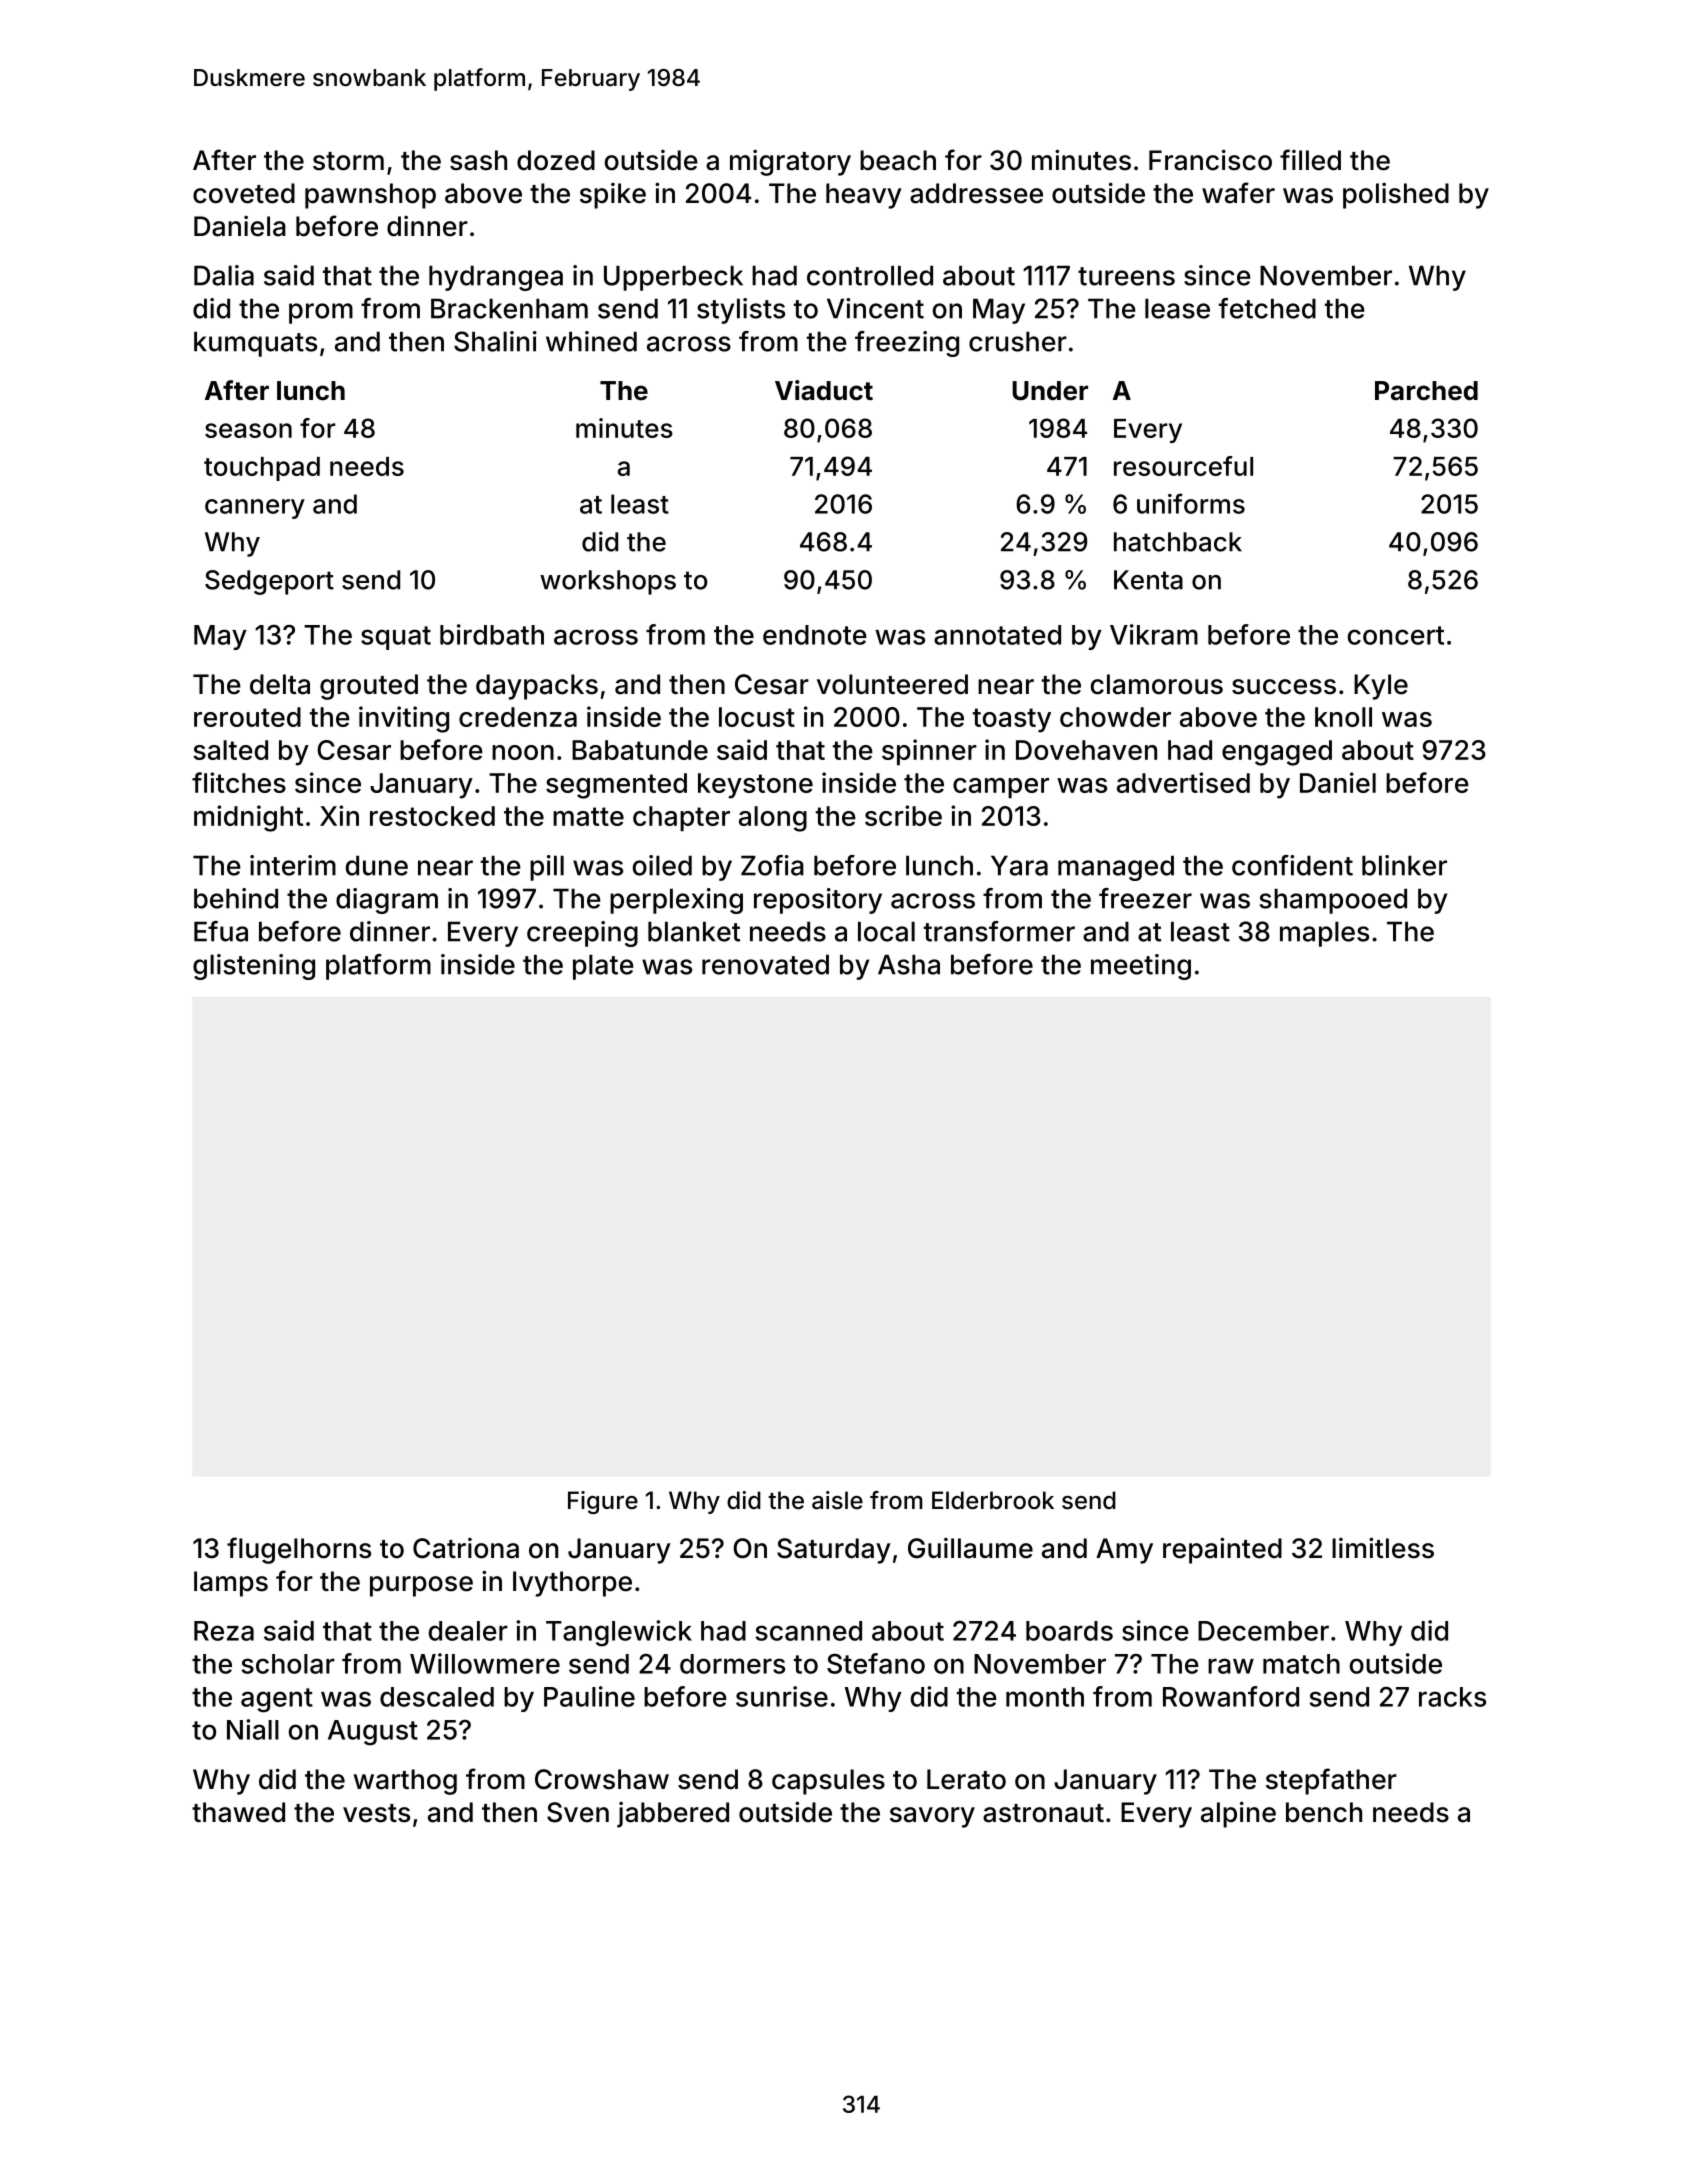  Describe the element at coordinates (582, 934) in the page. I see `creeping` at that location.
